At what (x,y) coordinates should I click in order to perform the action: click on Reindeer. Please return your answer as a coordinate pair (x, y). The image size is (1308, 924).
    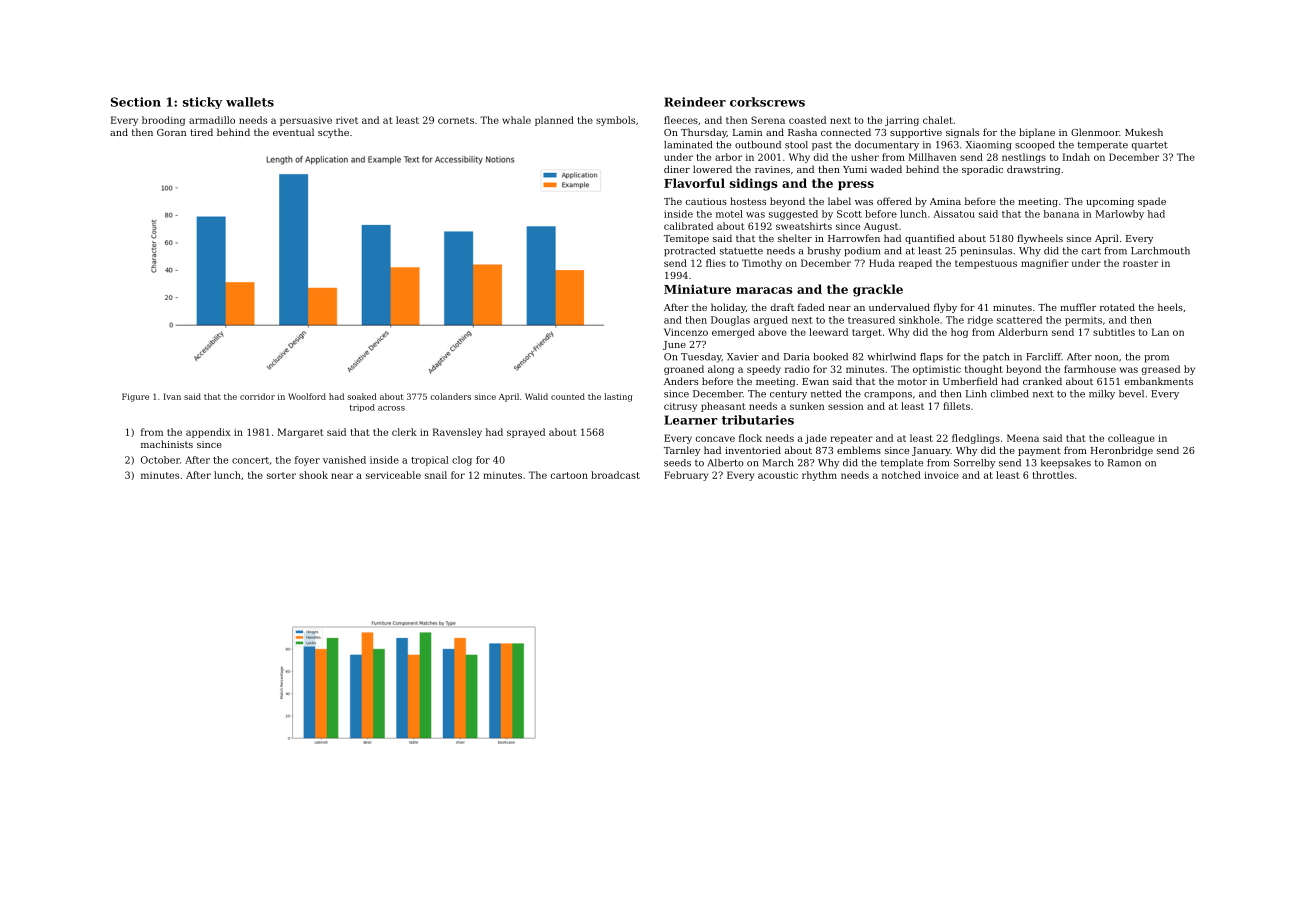
    Looking at the image, I should click on (695, 102).
